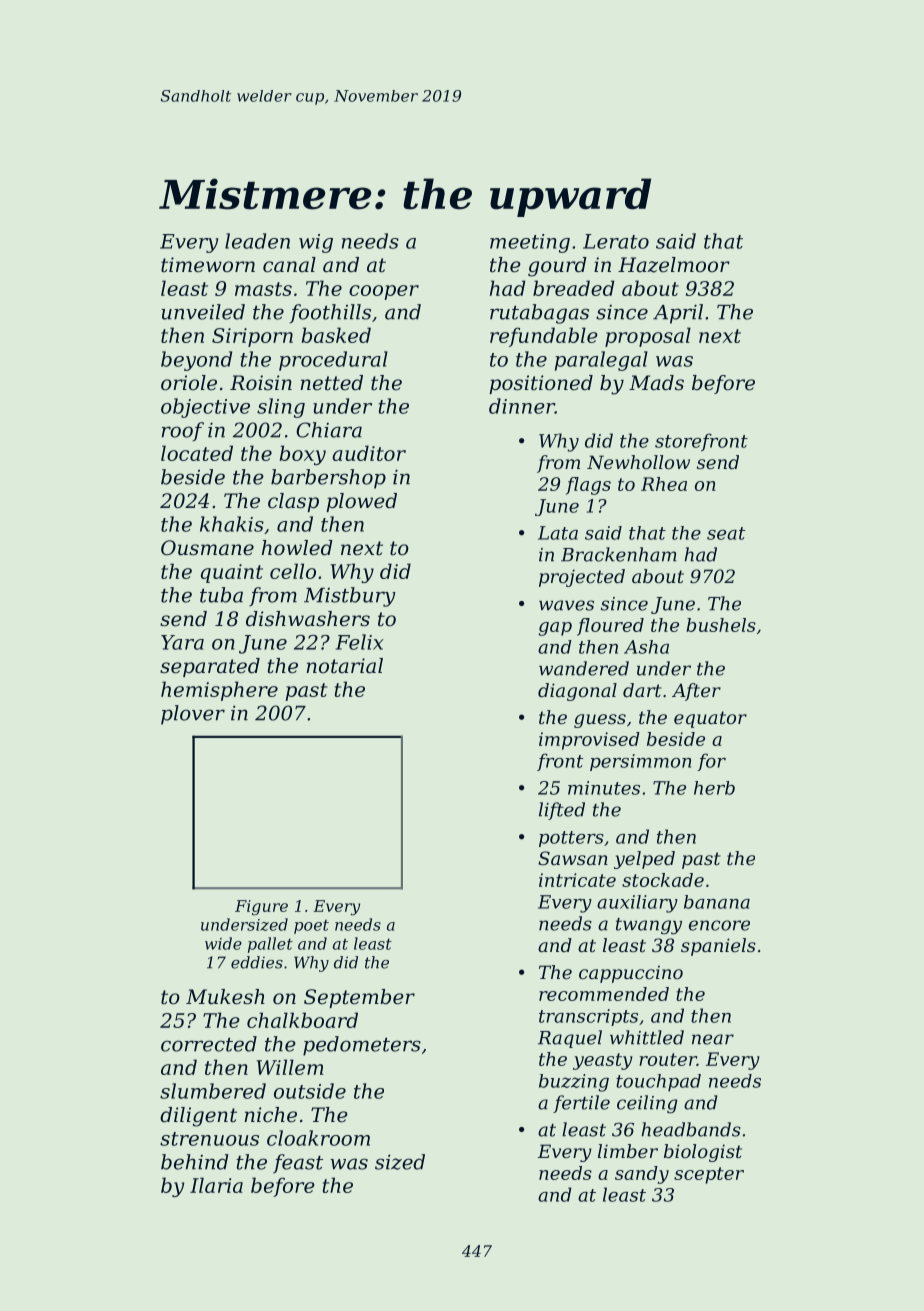  What do you see at coordinates (714, 788) in the screenshot?
I see `herb` at bounding box center [714, 788].
